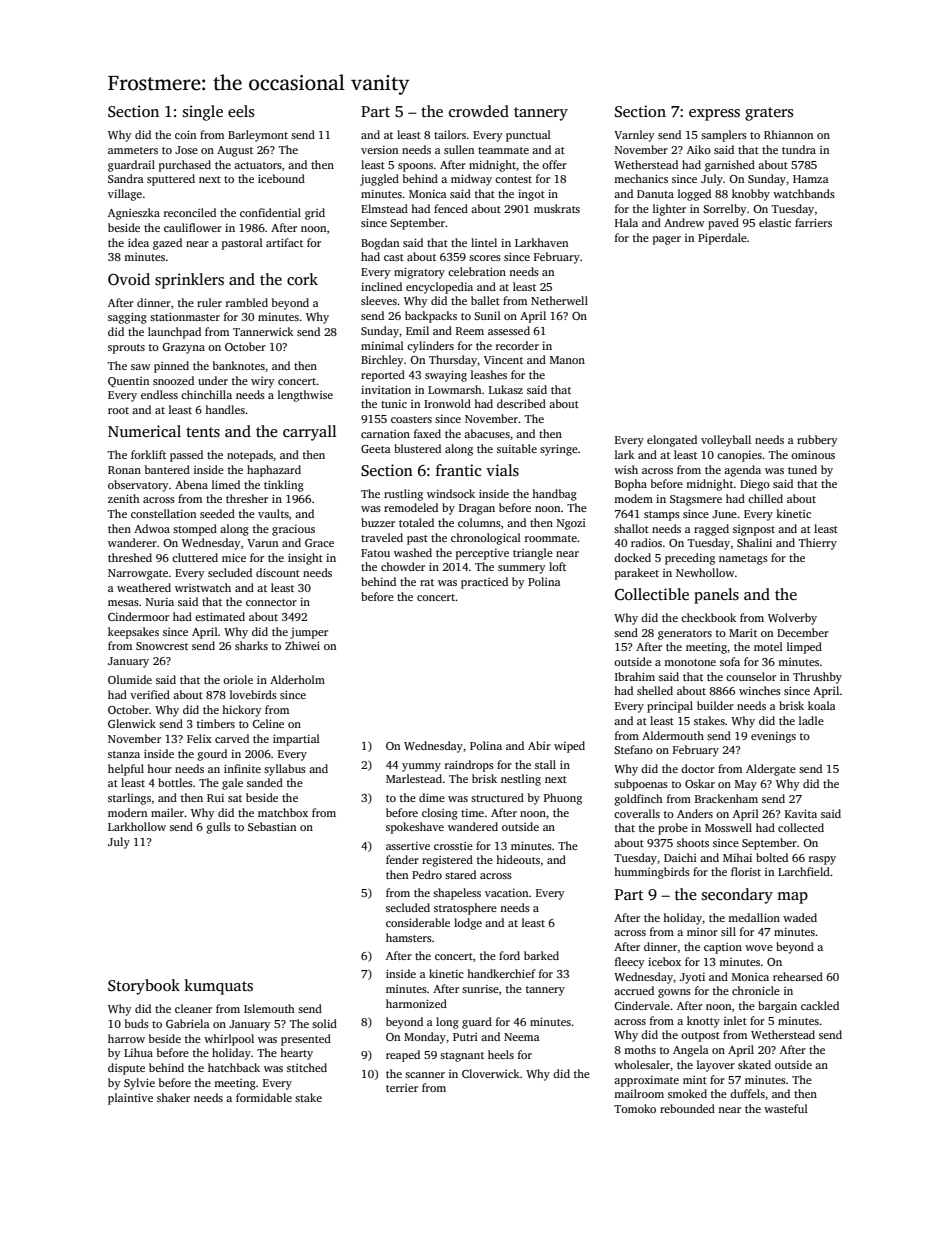 The height and width of the page is (1233, 952). I want to click on Stagsmere, so click(696, 500).
